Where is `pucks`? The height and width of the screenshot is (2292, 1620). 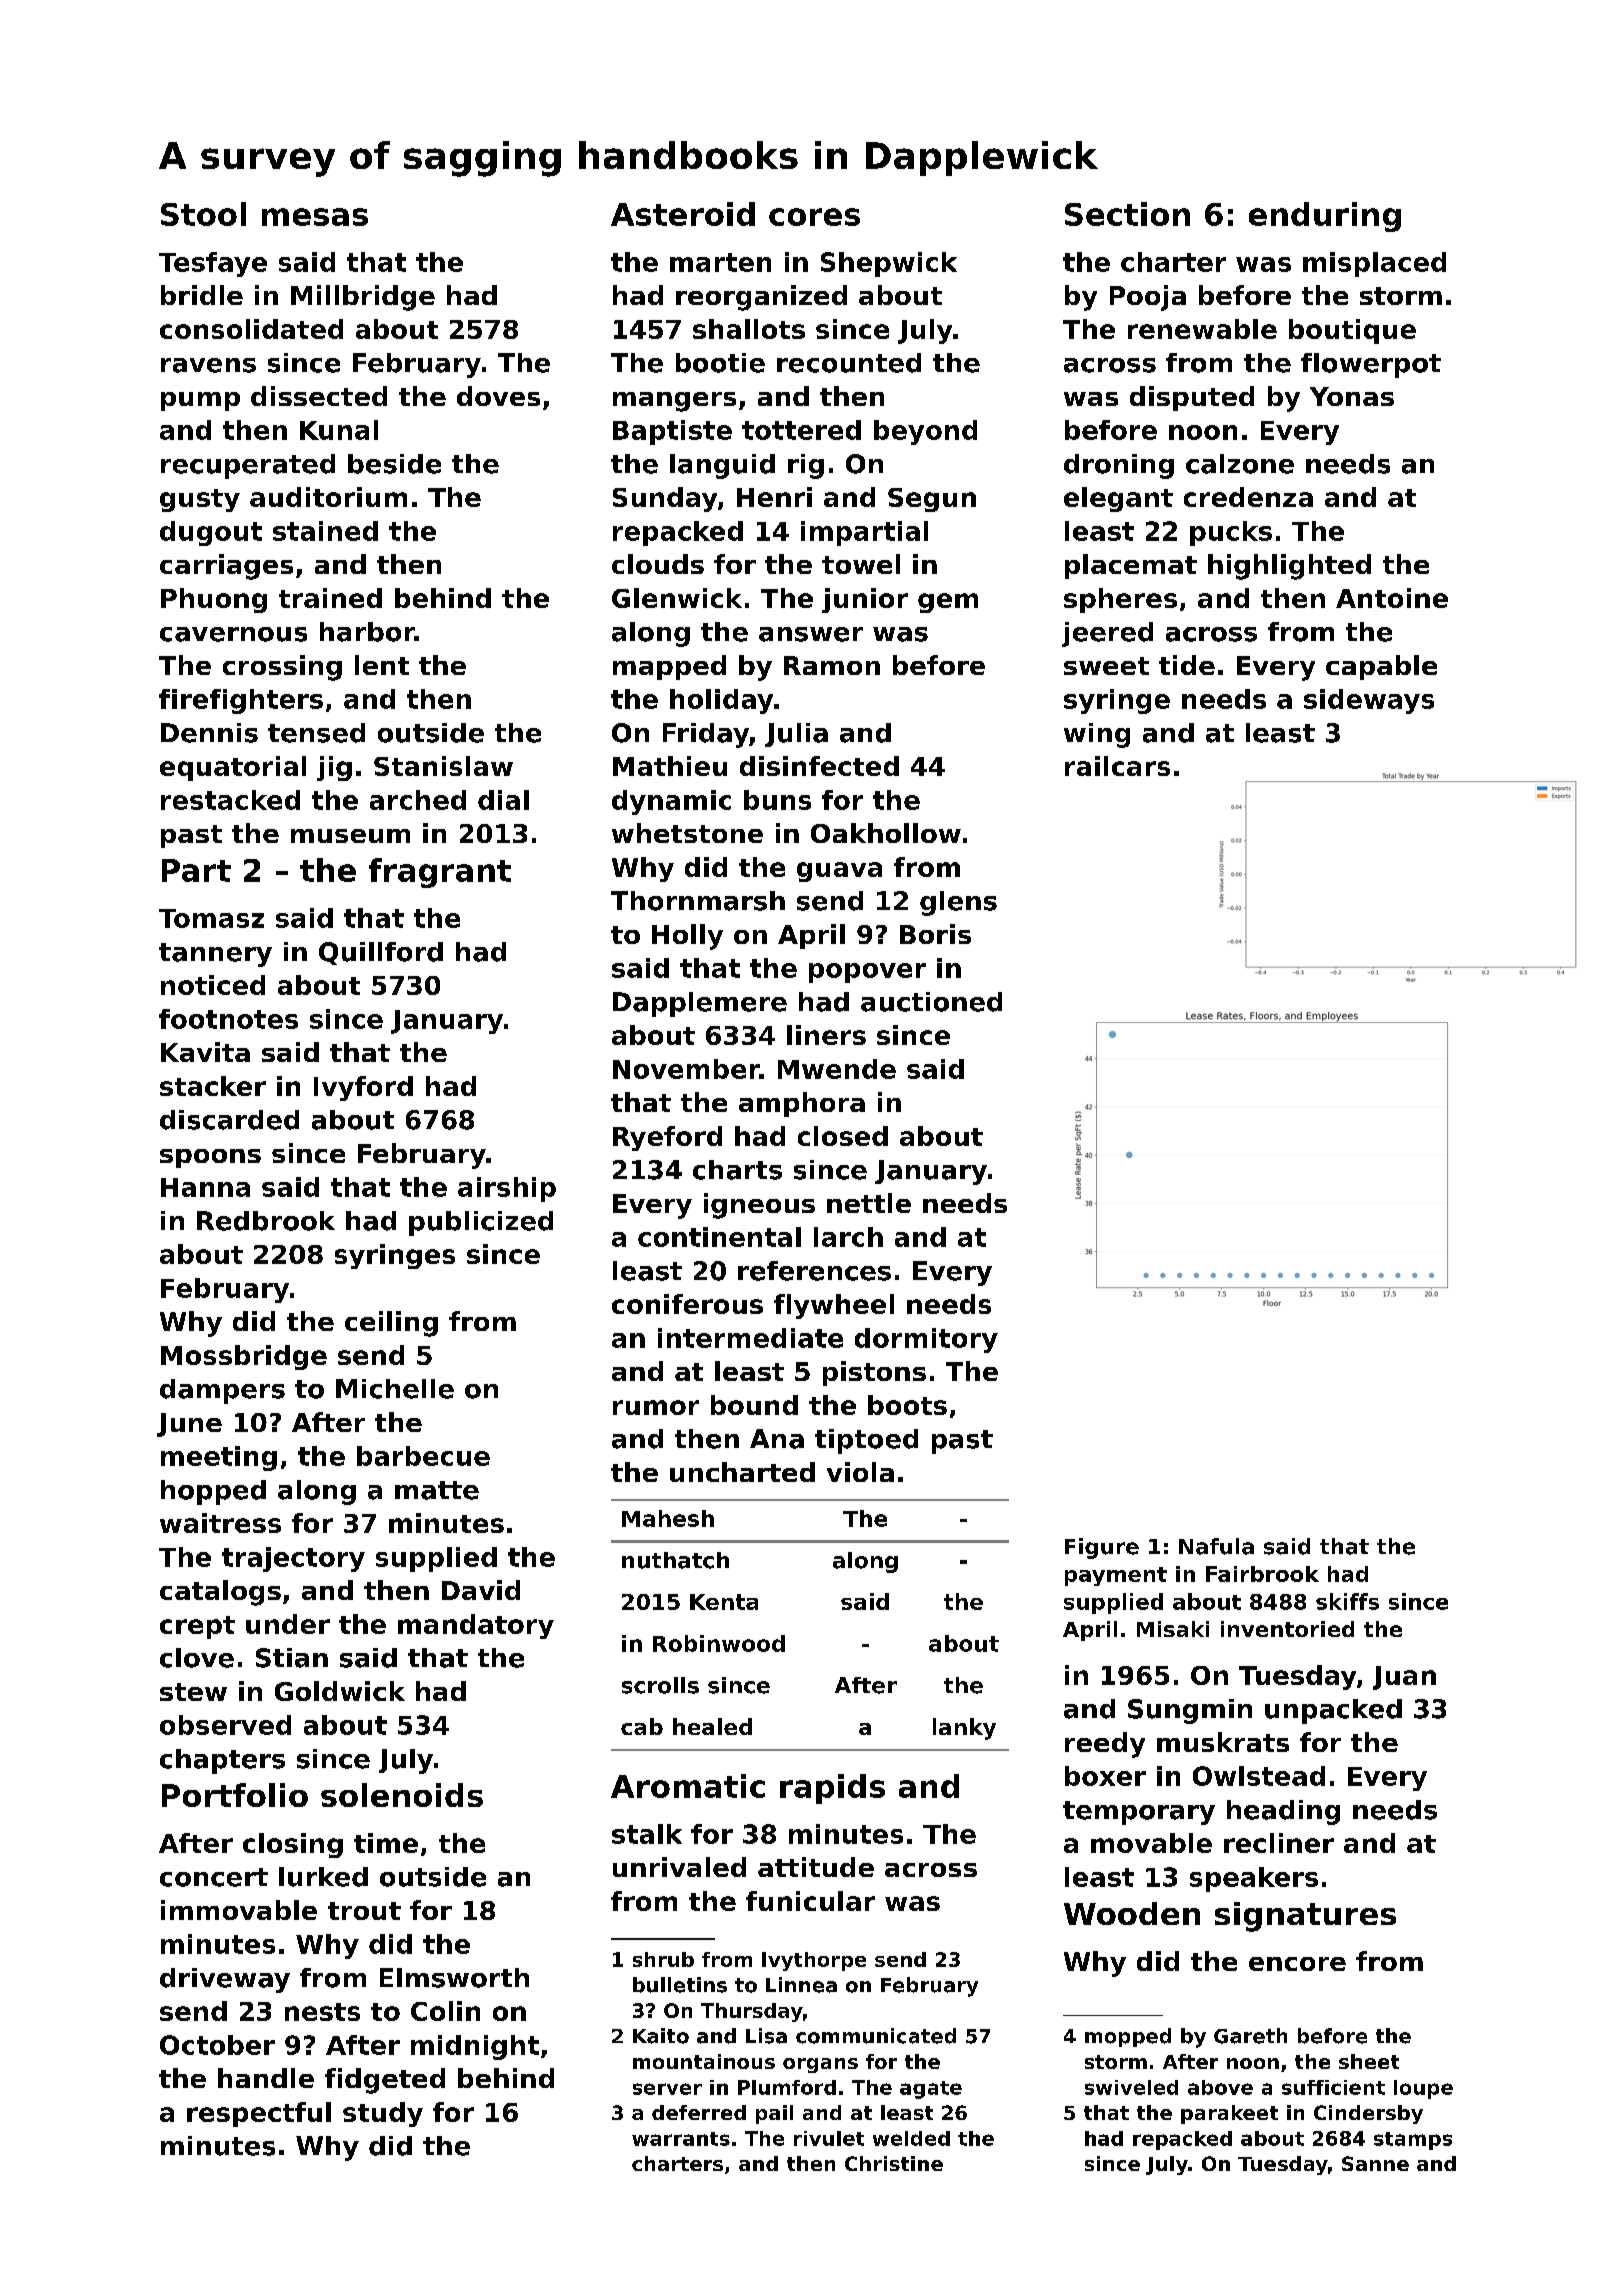 pucks is located at coordinates (1231, 533).
